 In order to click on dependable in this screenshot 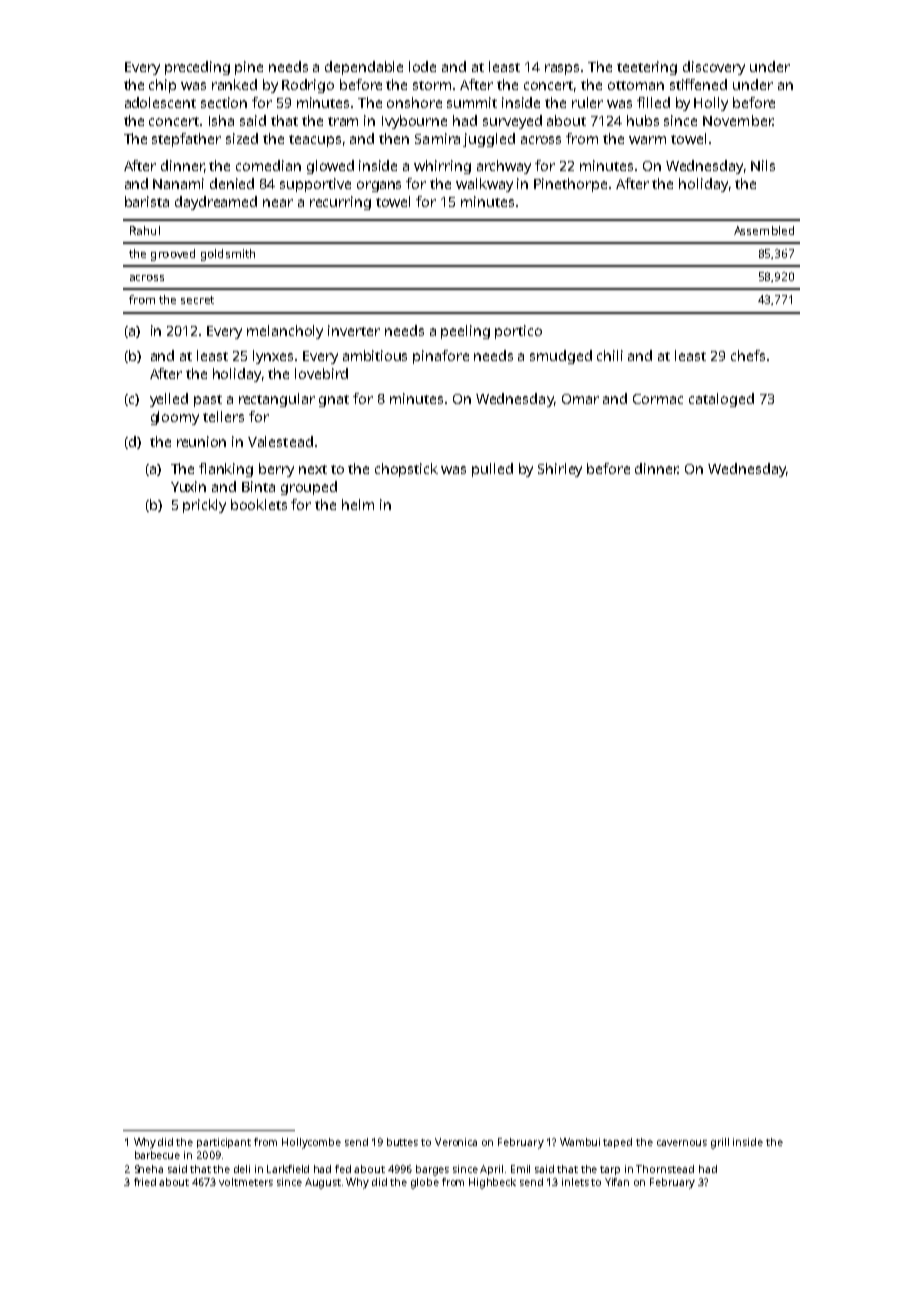, I will do `click(364, 68)`.
